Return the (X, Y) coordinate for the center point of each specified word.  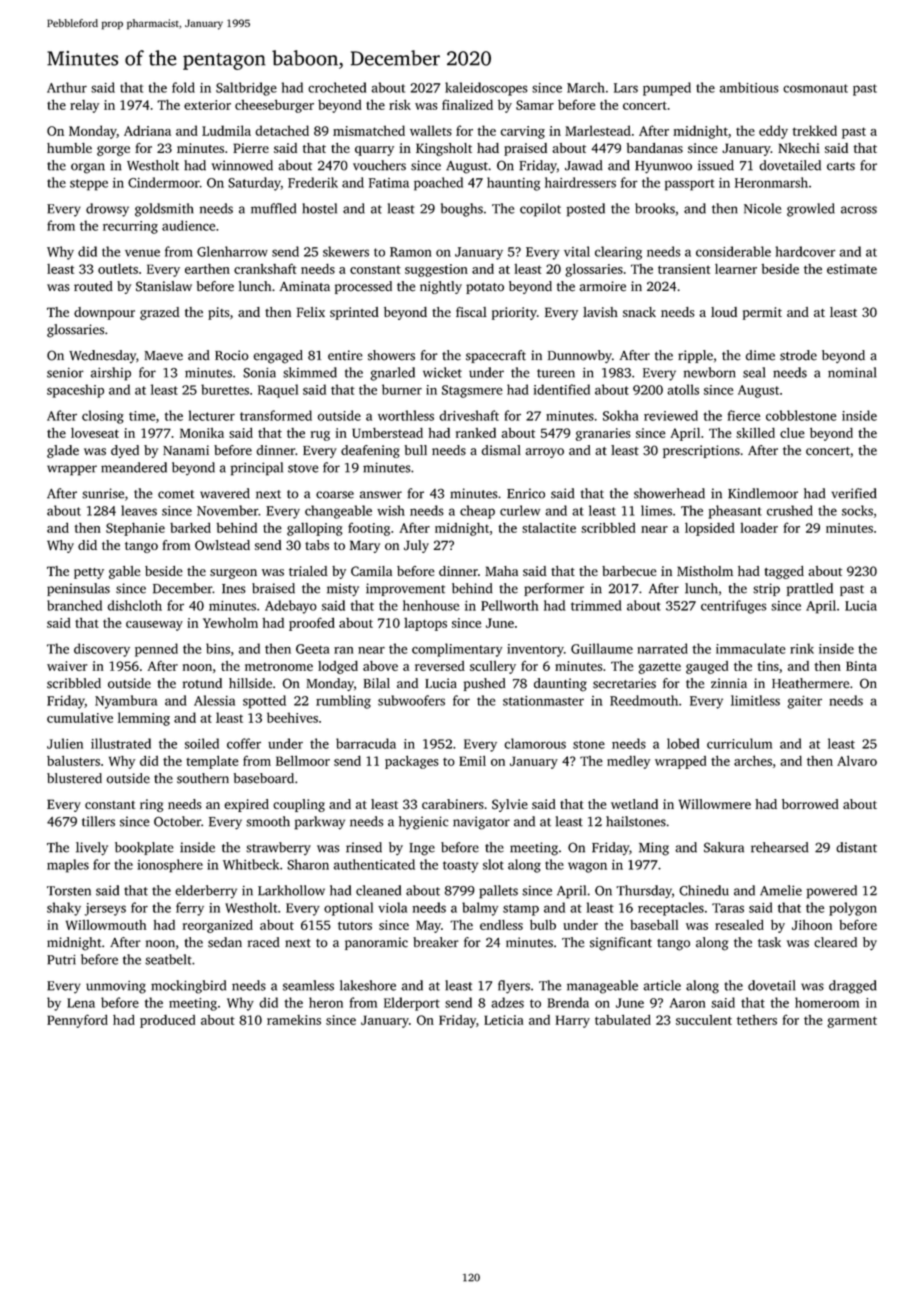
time (142, 416)
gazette (660, 668)
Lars (626, 88)
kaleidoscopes (486, 89)
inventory (535, 650)
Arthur (67, 87)
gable (124, 572)
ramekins (294, 1020)
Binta (861, 666)
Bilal (377, 683)
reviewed (671, 415)
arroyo (544, 453)
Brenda (568, 1002)
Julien (65, 743)
